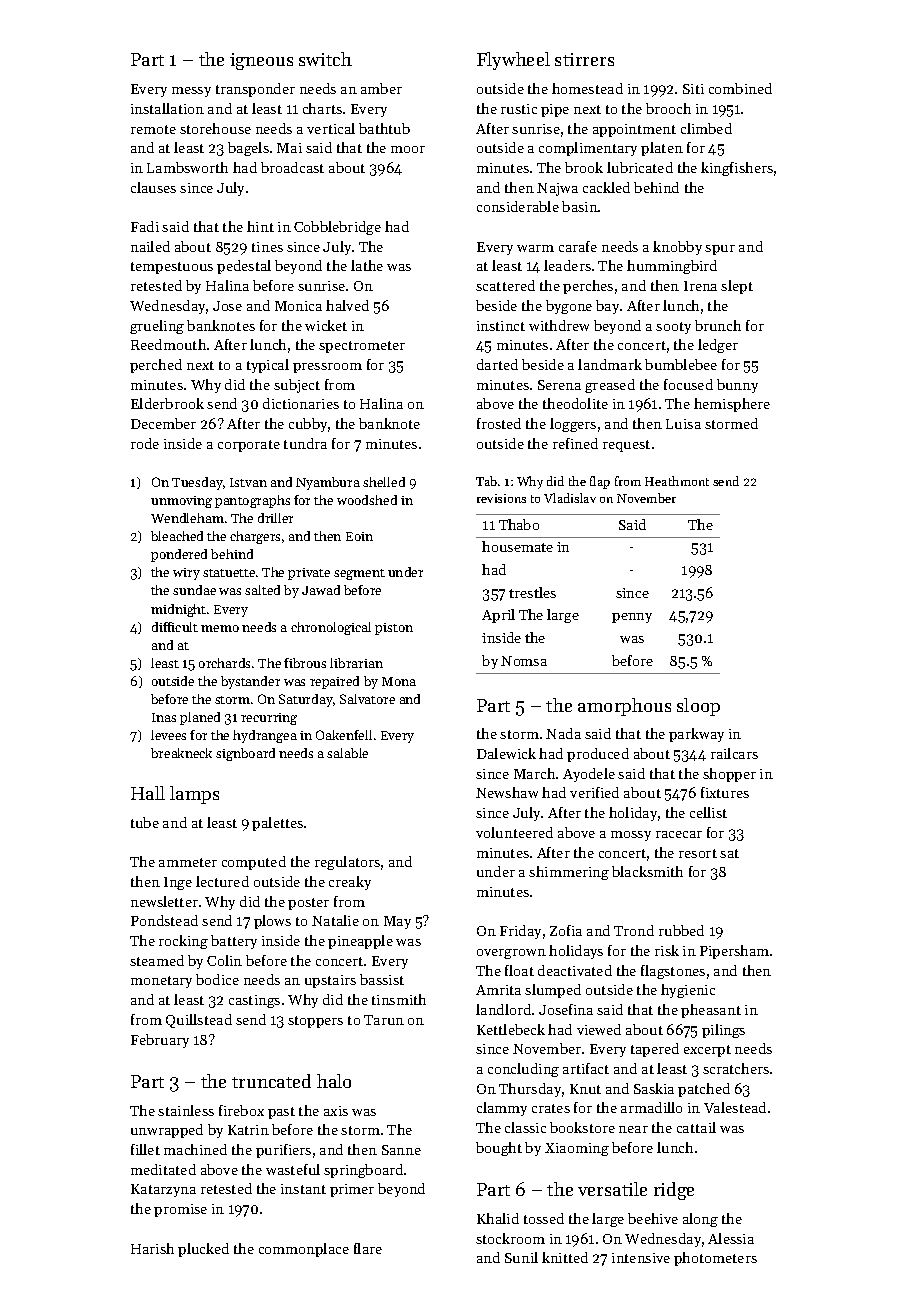  I want to click on Flywheel, so click(513, 61).
